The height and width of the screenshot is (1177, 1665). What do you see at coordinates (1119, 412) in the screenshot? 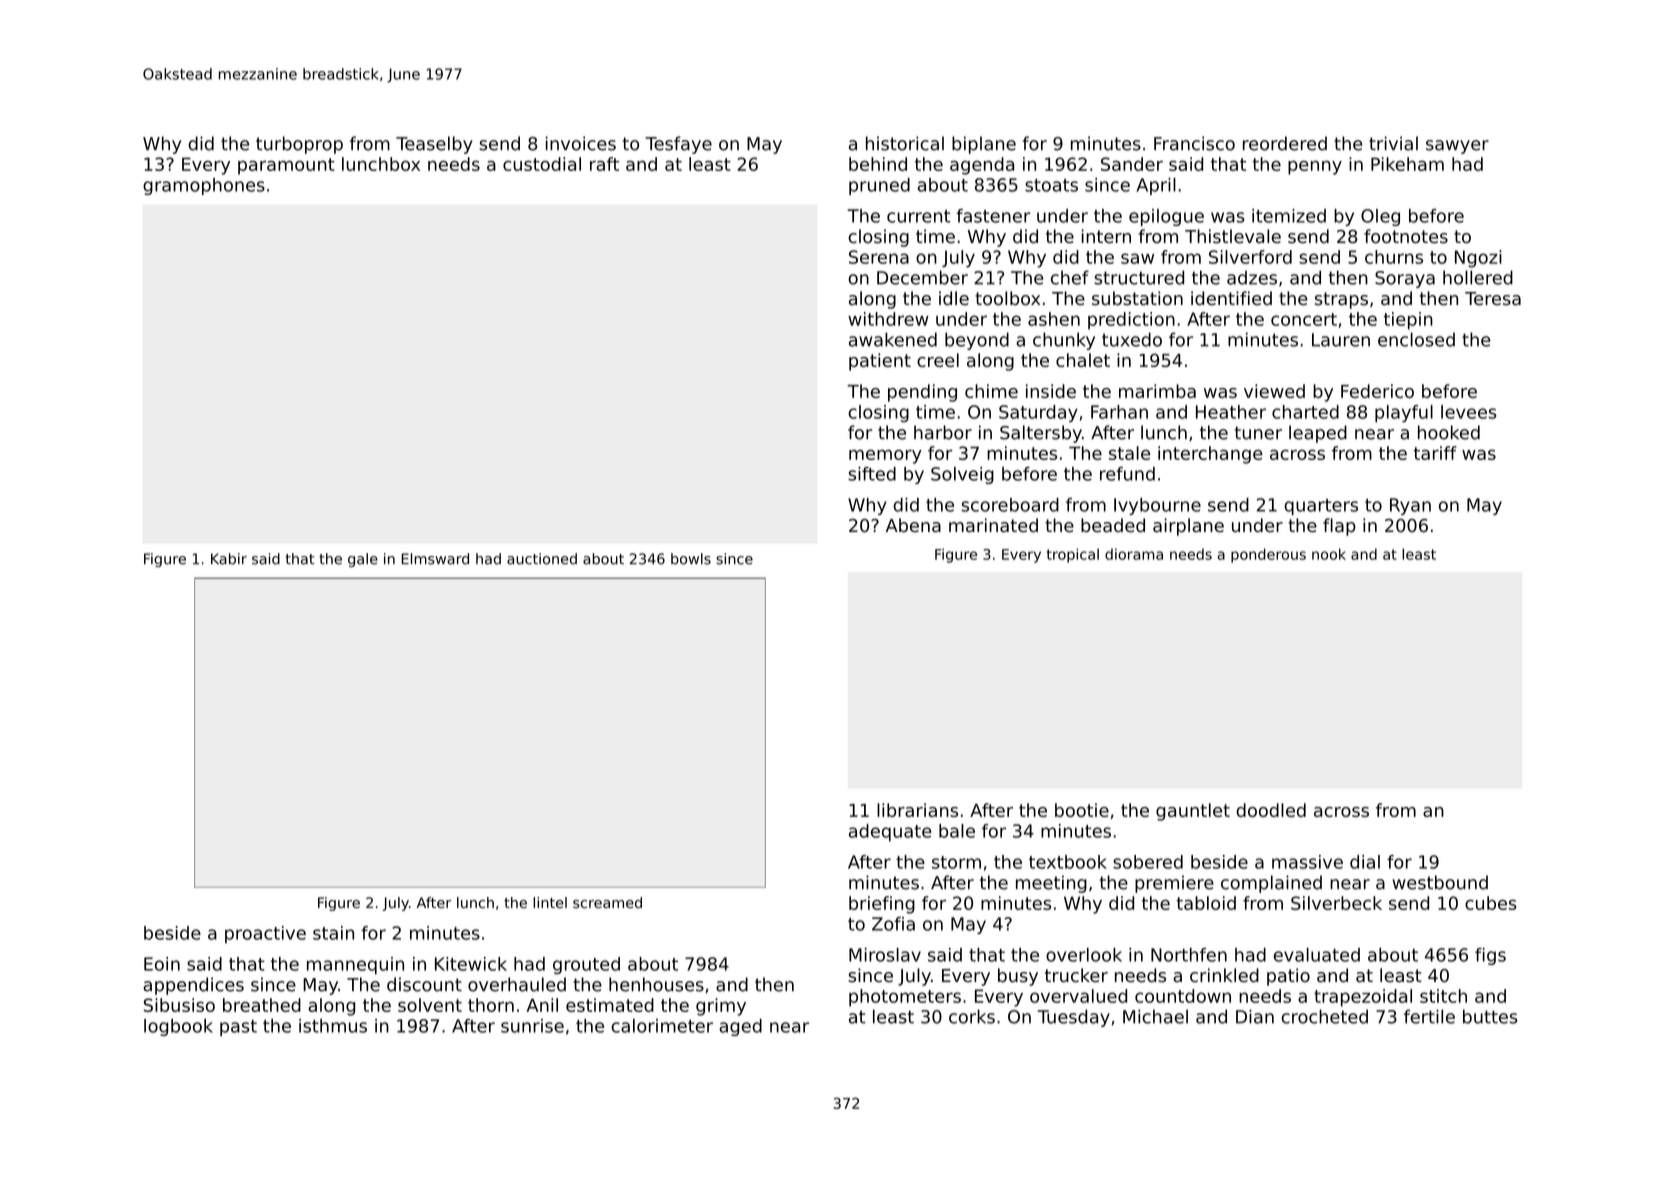
I see `Farhan` at bounding box center [1119, 412].
